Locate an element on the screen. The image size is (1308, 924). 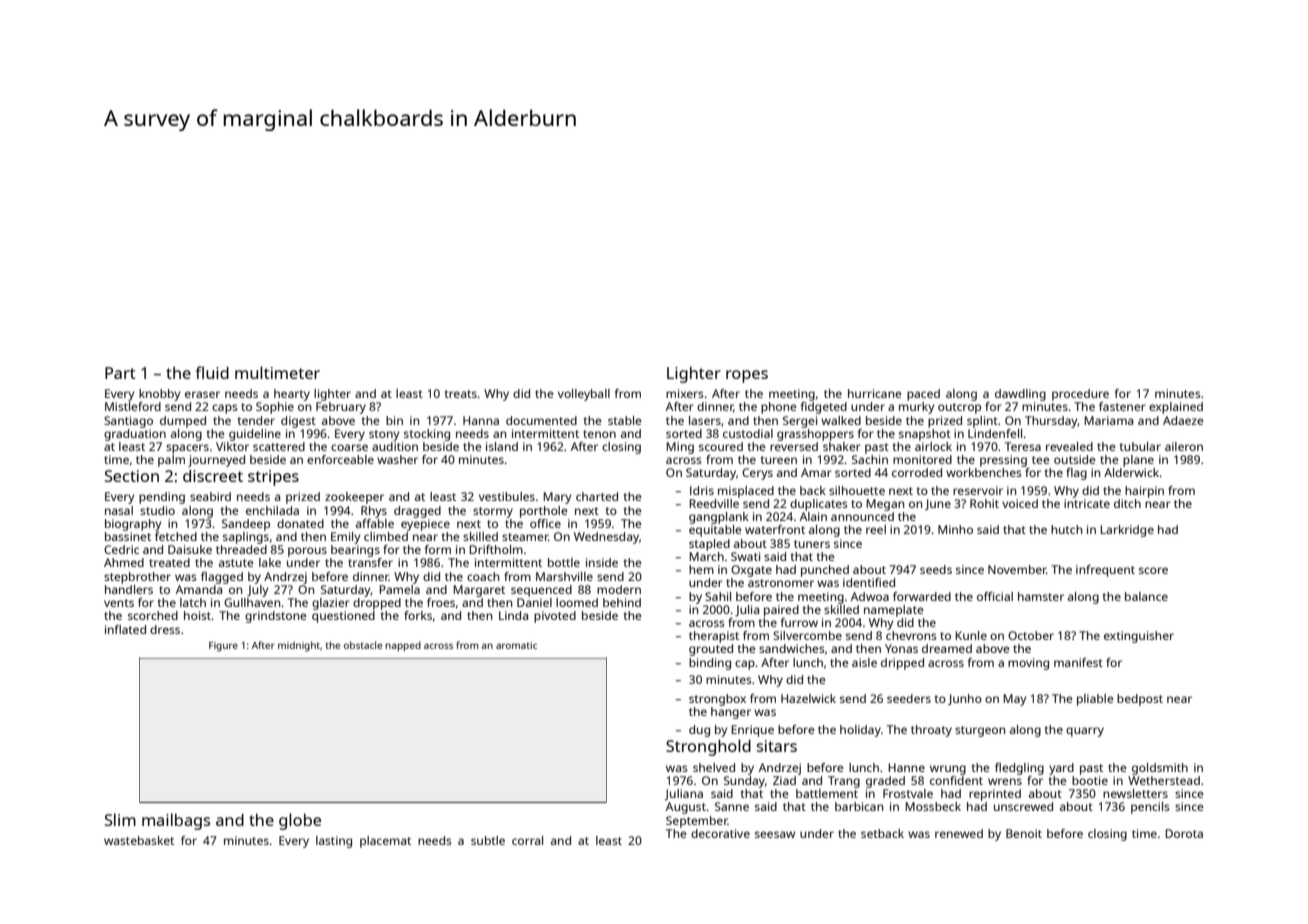
glazier is located at coordinates (331, 604).
